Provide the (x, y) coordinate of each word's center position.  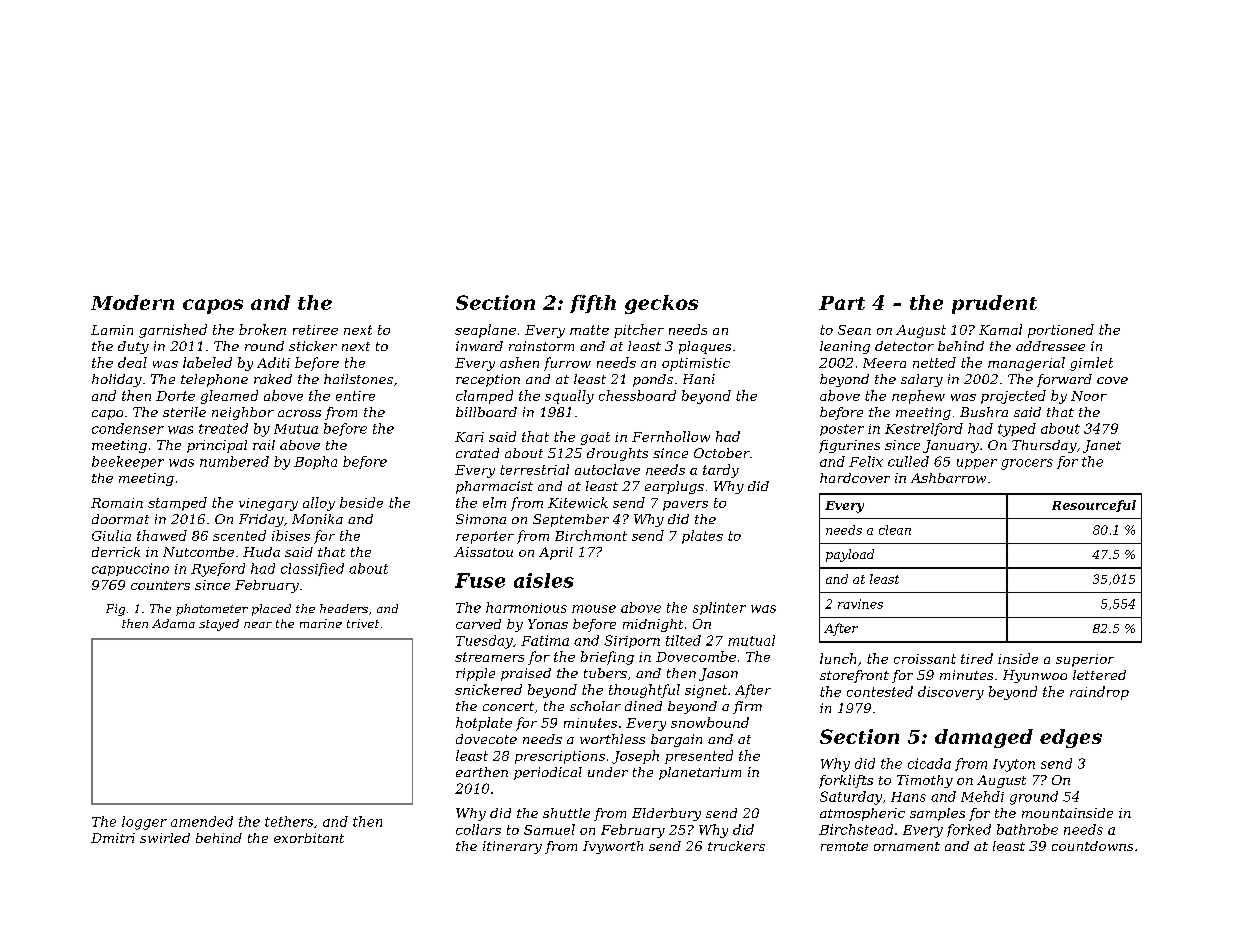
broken (262, 329)
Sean (854, 330)
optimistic (696, 364)
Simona (481, 519)
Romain (117, 503)
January (951, 446)
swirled (165, 838)
